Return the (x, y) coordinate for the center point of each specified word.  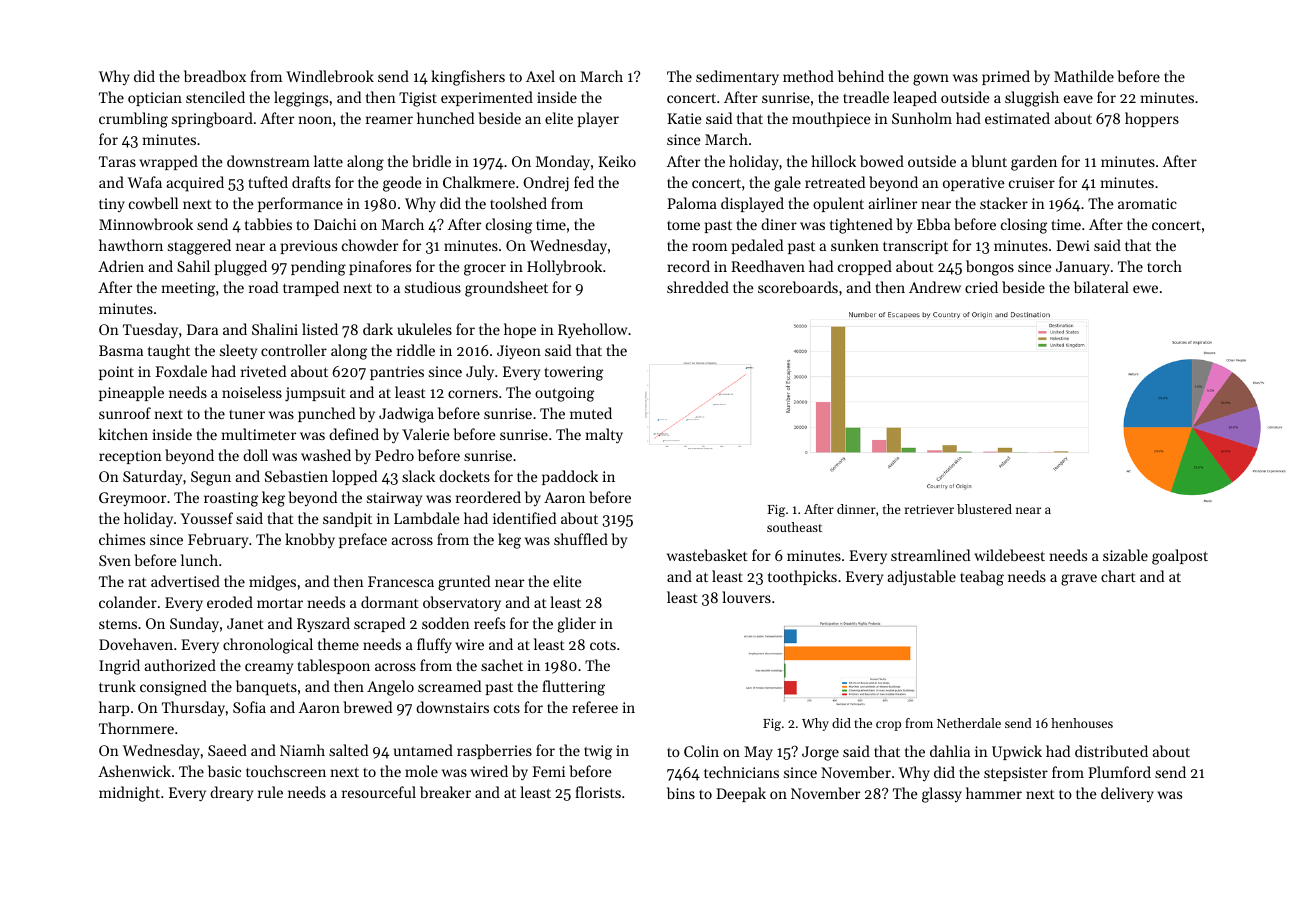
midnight (129, 794)
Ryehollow (592, 331)
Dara (202, 329)
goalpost (1180, 557)
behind (861, 76)
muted (591, 413)
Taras (117, 161)
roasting (231, 499)
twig (598, 752)
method (808, 76)
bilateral (1101, 287)
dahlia (950, 751)
